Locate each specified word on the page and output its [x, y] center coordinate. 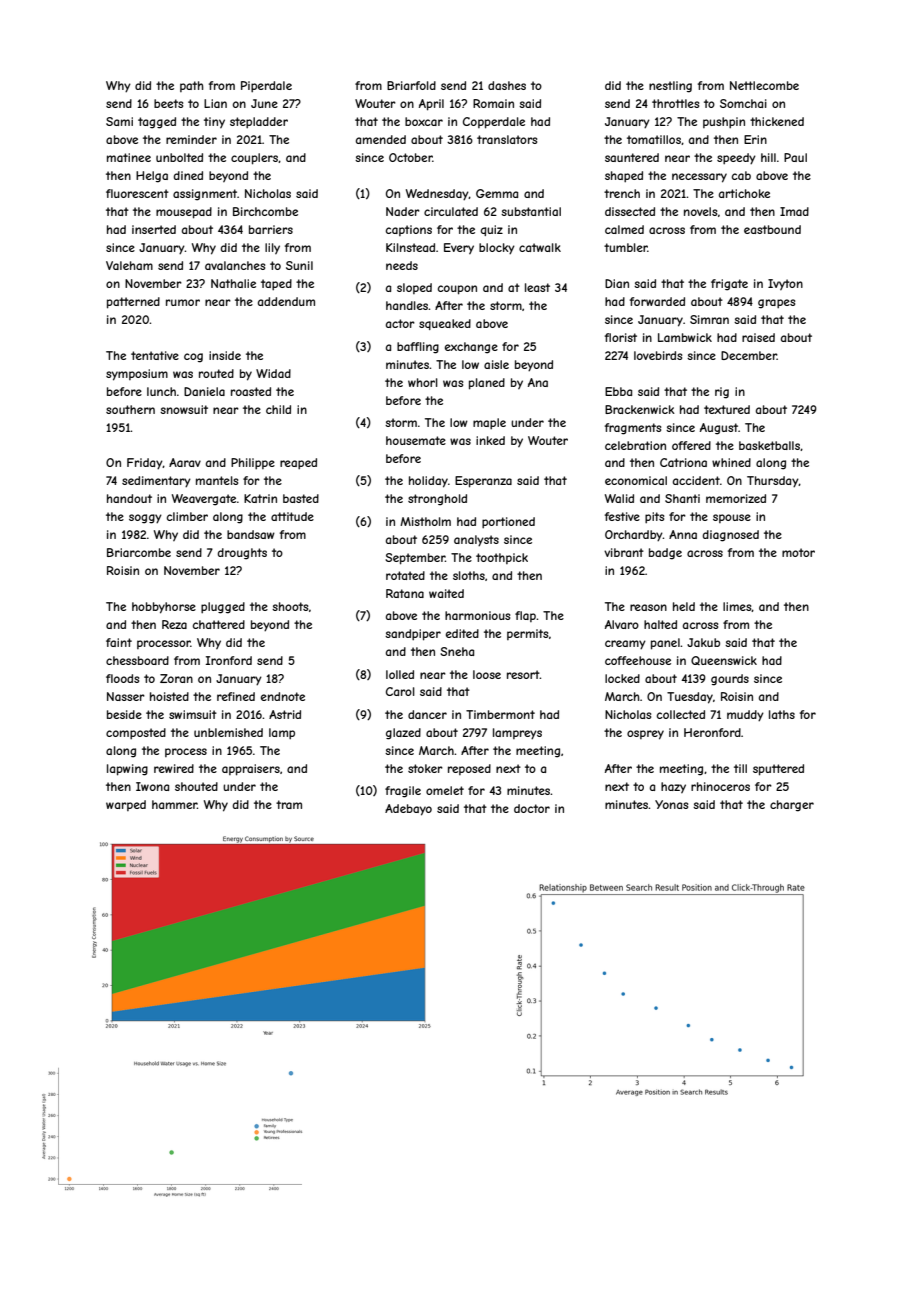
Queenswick [724, 660]
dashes [507, 85]
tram [289, 804]
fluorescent [137, 193]
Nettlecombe [764, 85]
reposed [469, 769]
